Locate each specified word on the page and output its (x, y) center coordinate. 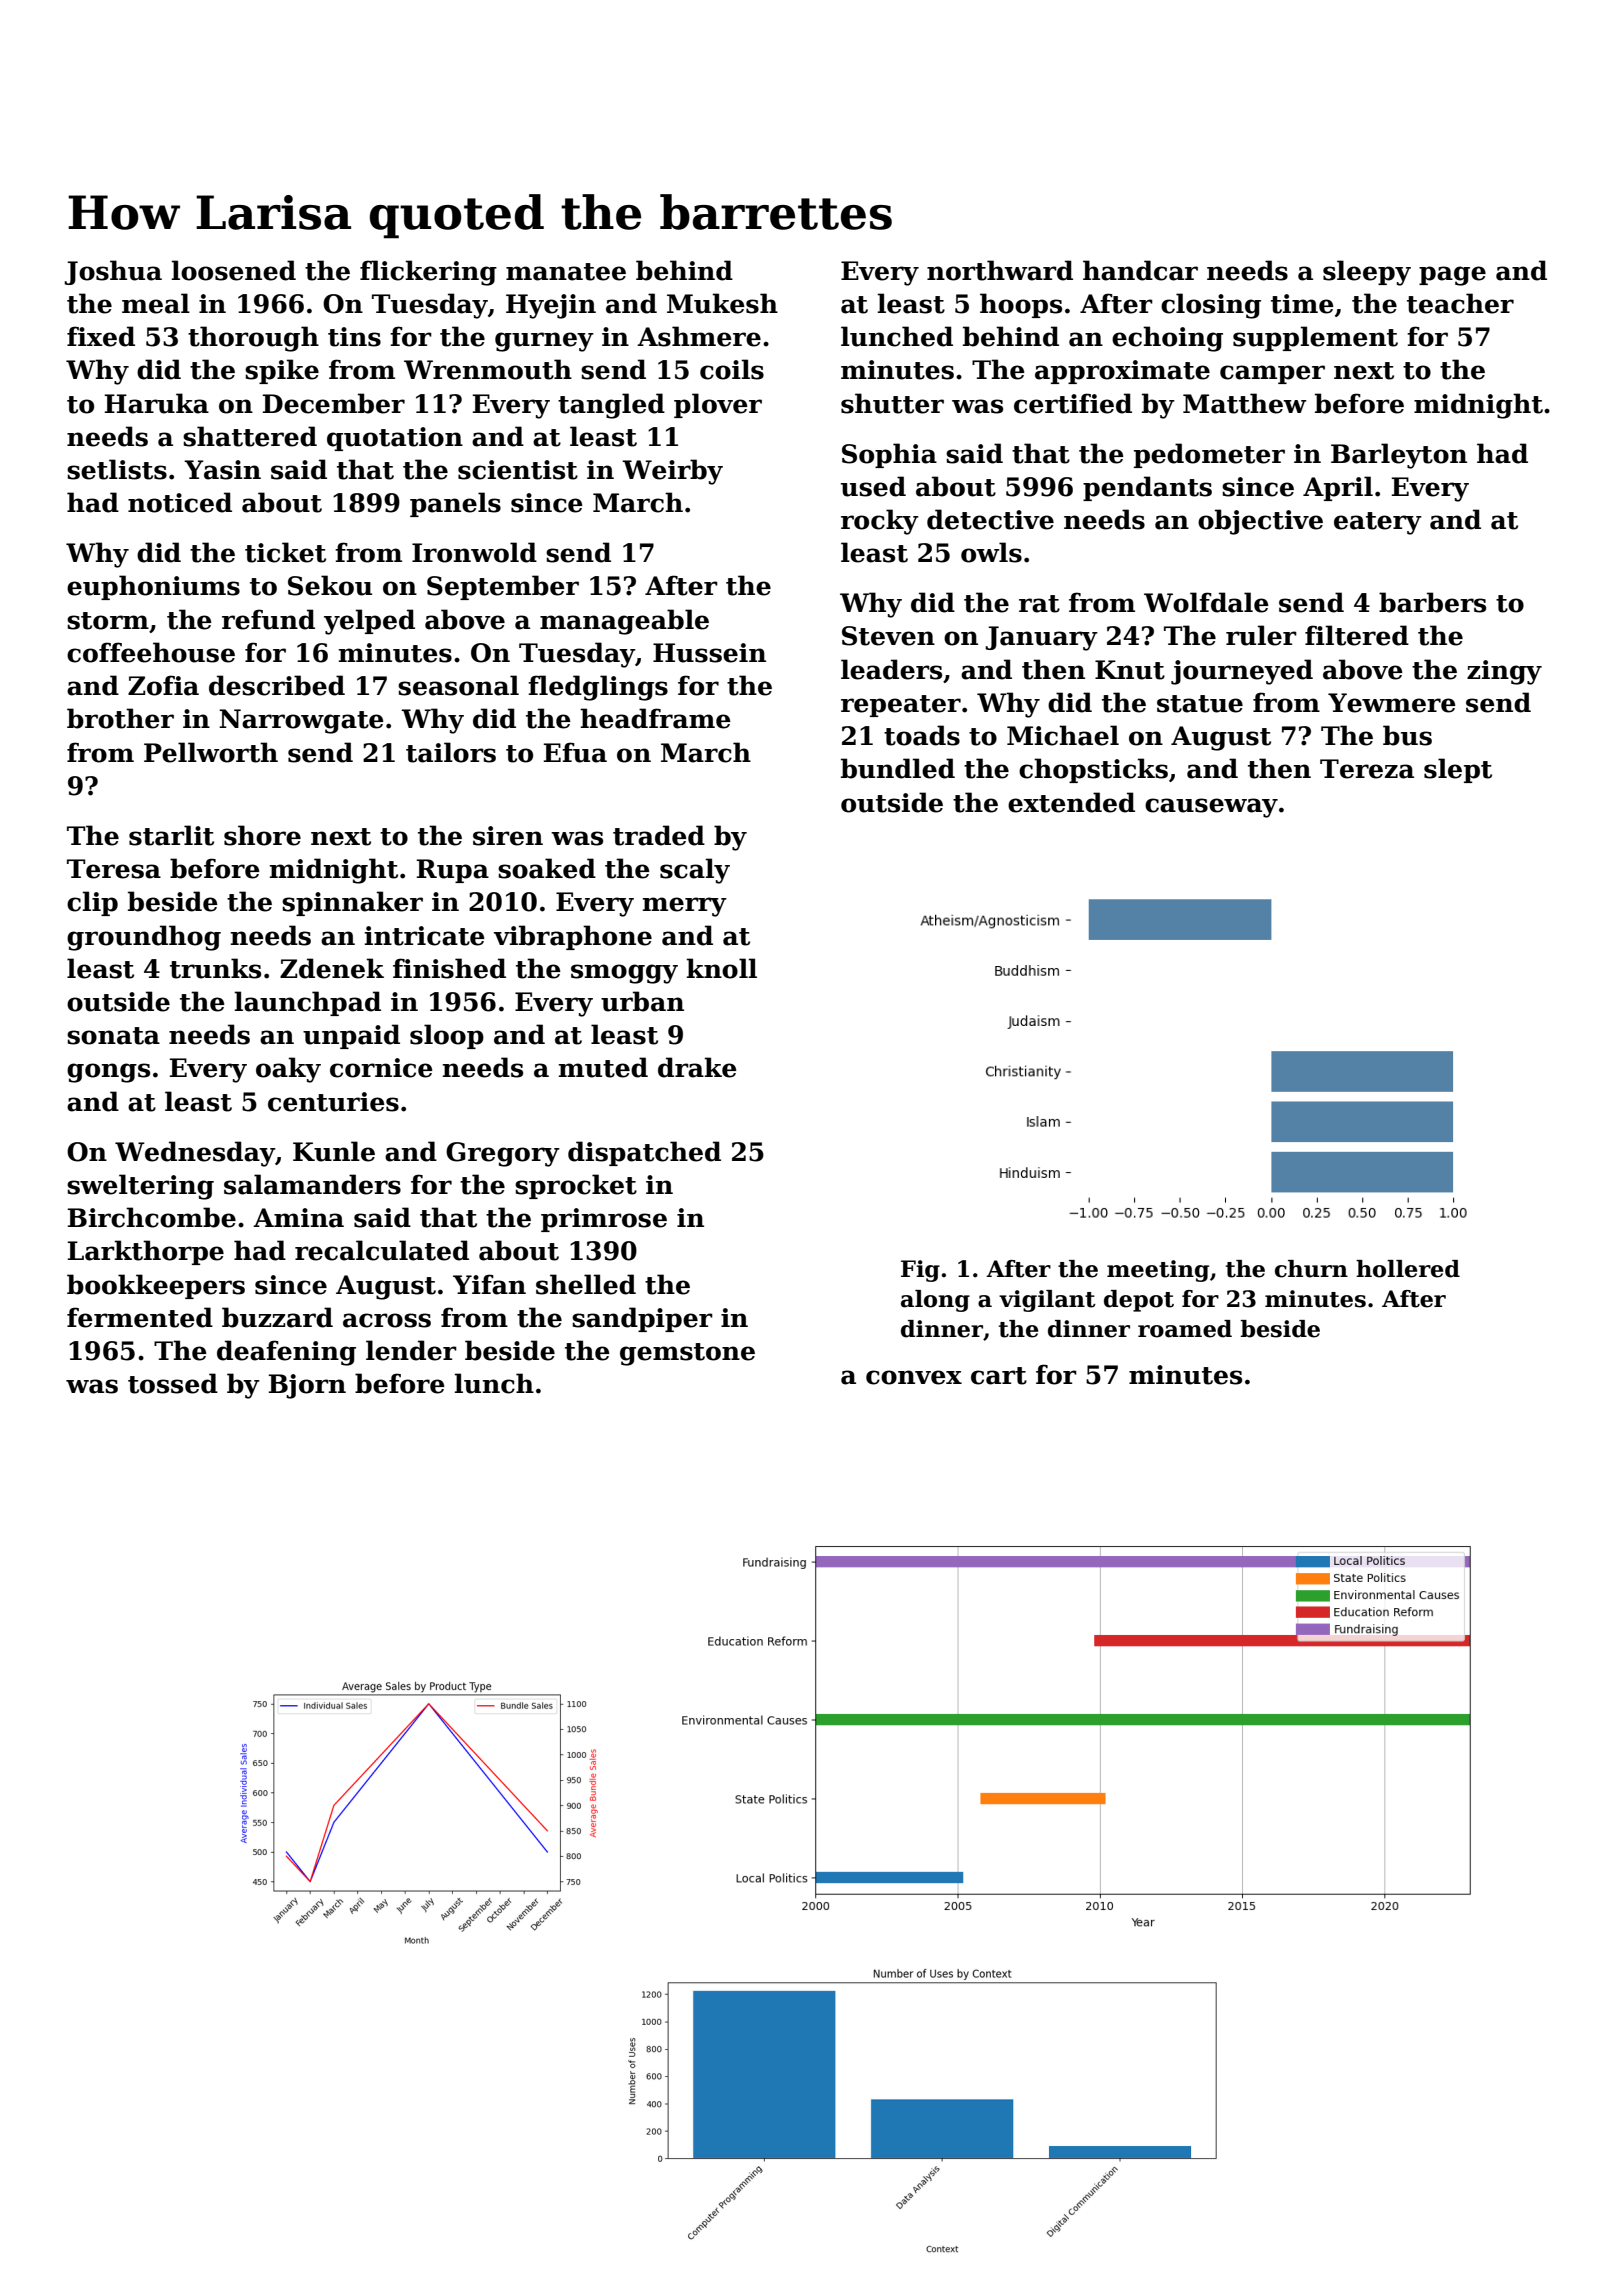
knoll (722, 968)
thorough (253, 339)
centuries (333, 1102)
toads (922, 735)
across (387, 1320)
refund (268, 619)
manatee (566, 272)
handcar (1140, 270)
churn (1311, 1269)
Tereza (1367, 769)
